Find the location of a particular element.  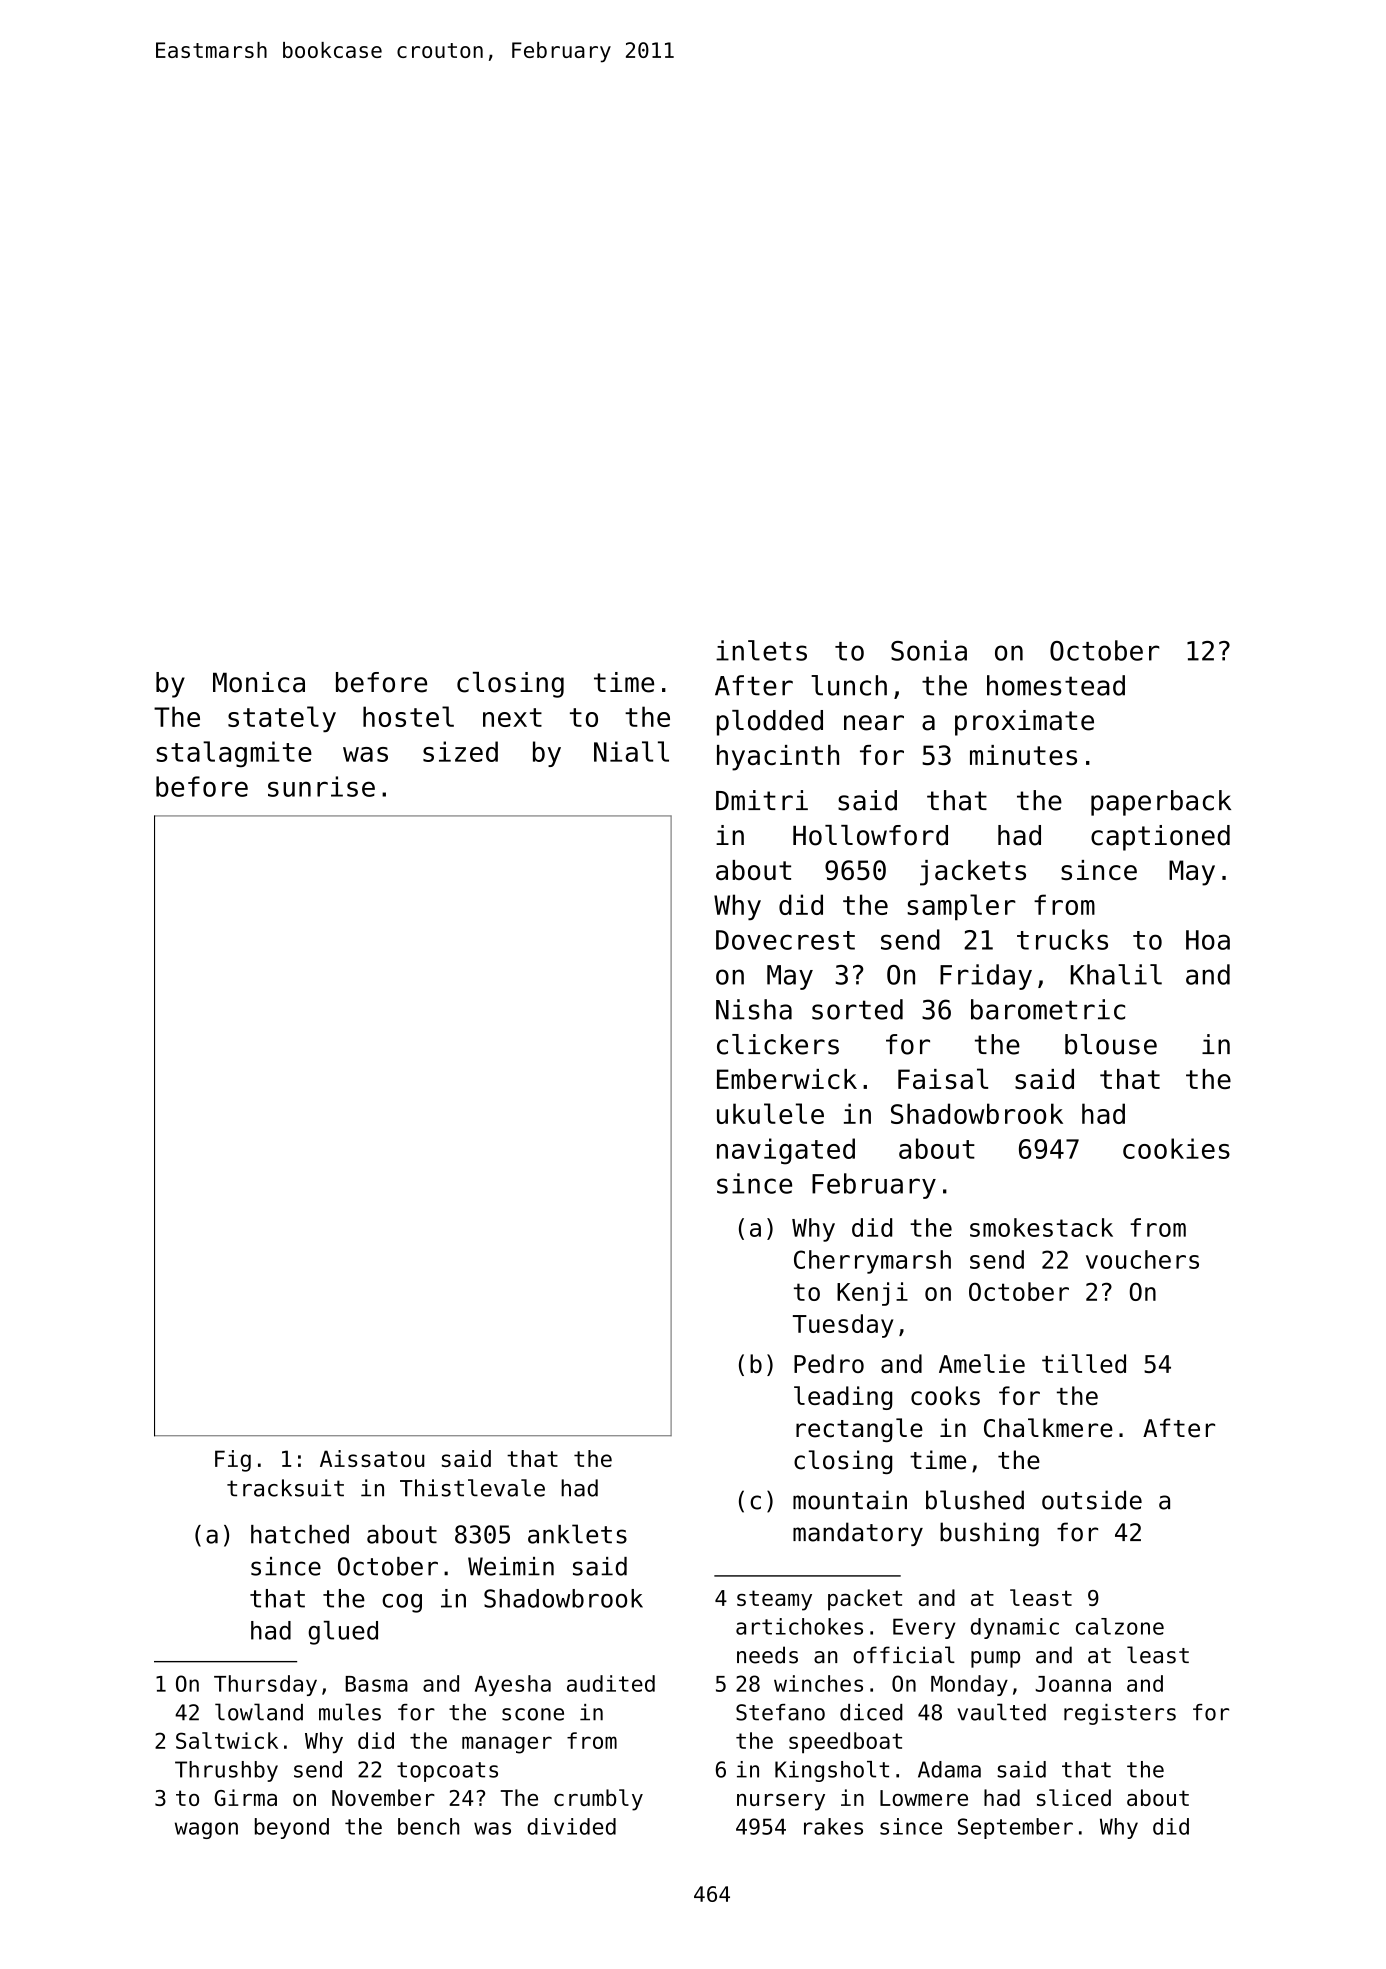

Fig is located at coordinates (233, 1461).
